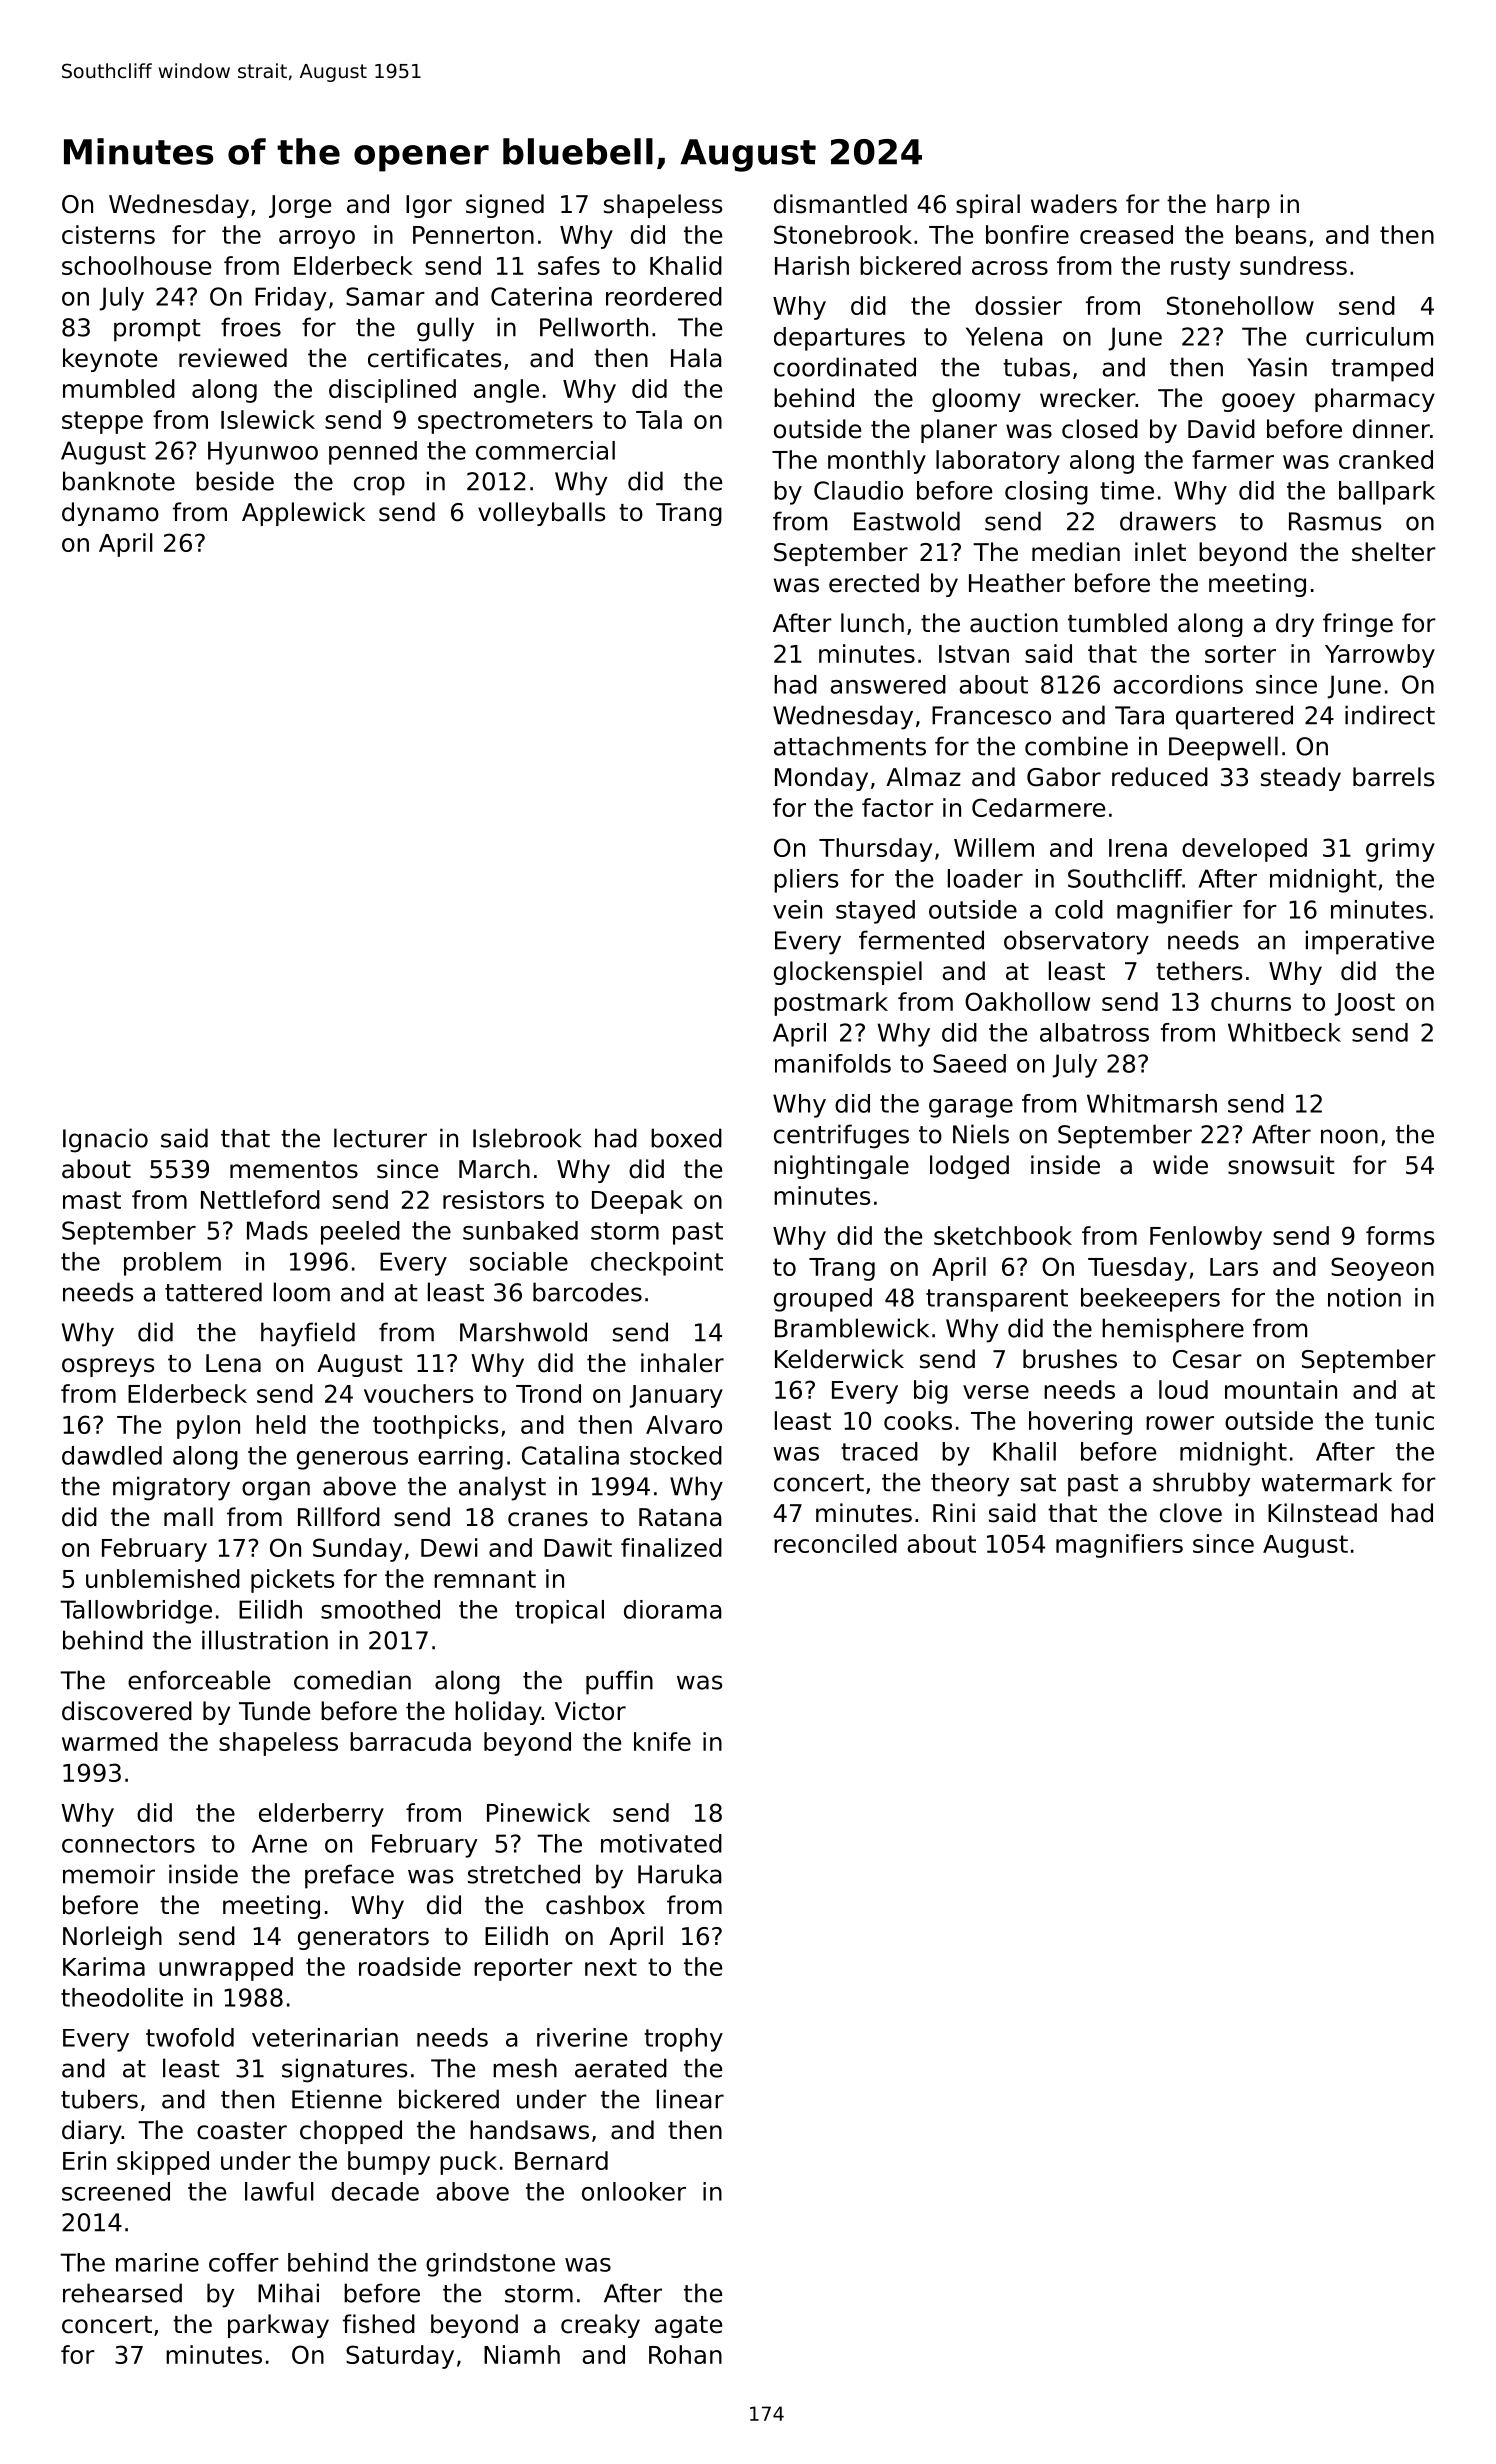 The image size is (1496, 2464). Describe the element at coordinates (288, 2293) in the screenshot. I see `Mihai` at that location.
